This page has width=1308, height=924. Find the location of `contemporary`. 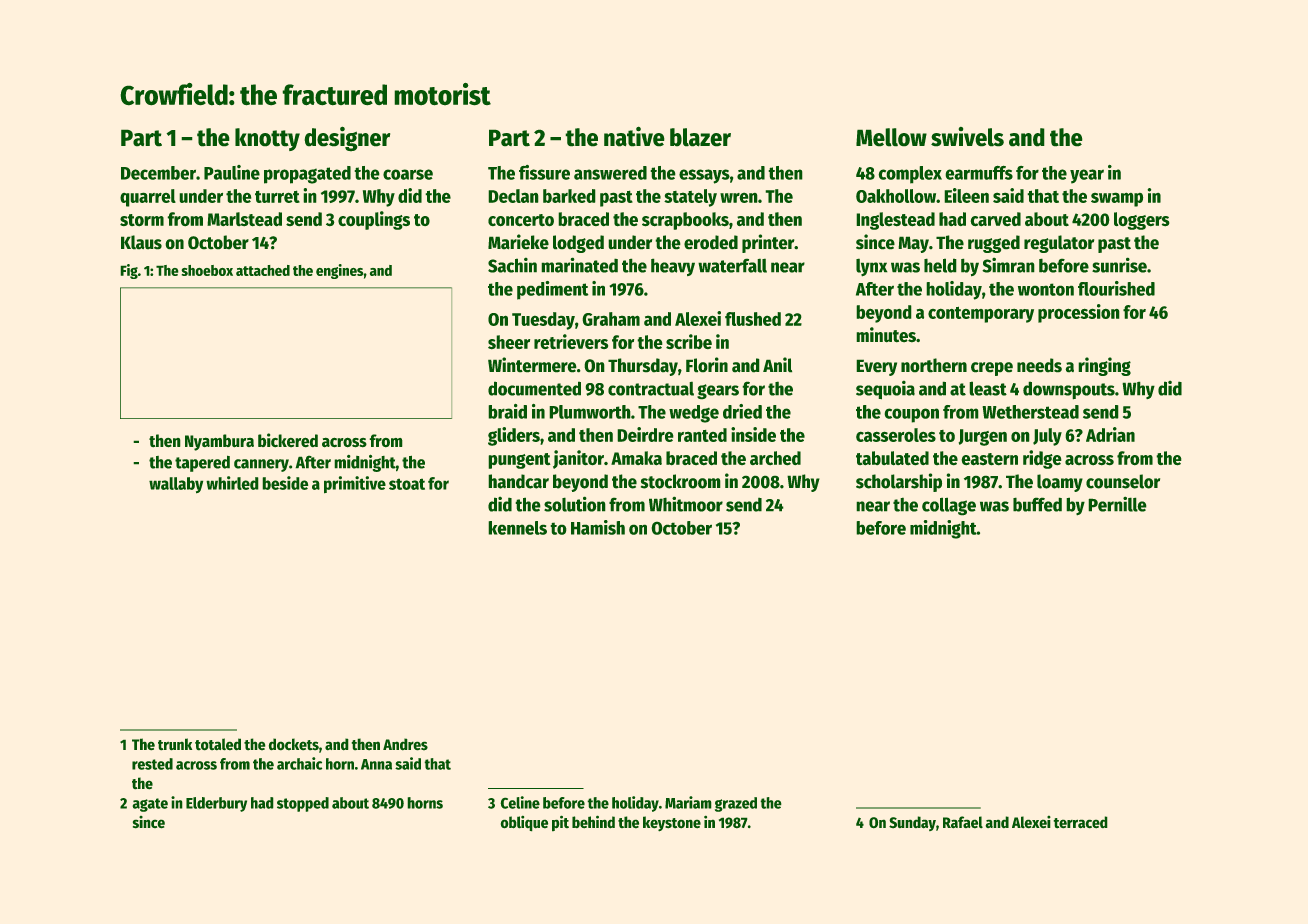

contemporary is located at coordinates (981, 315).
